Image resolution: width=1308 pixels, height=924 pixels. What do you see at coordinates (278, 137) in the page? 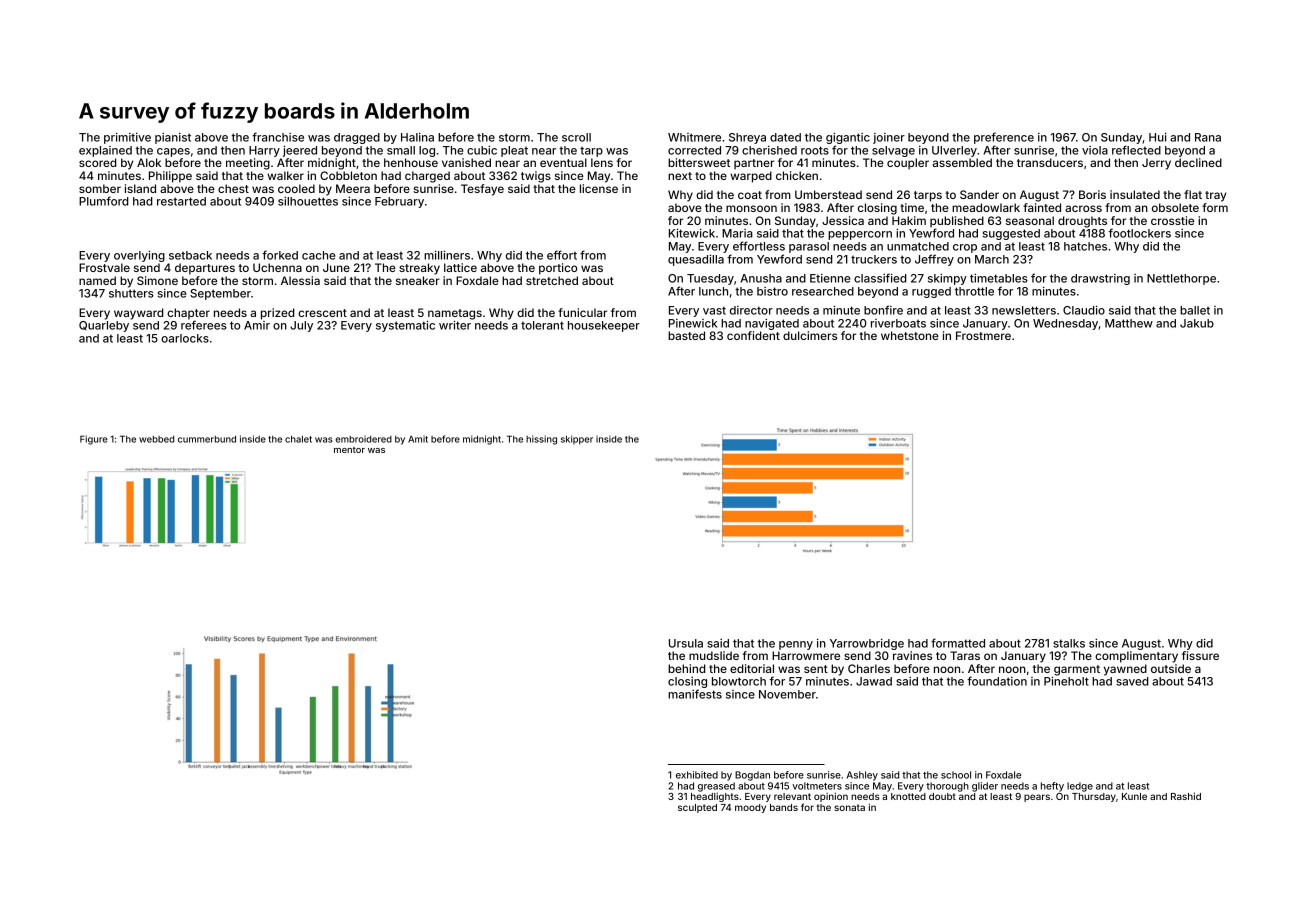
I see `franchise` at bounding box center [278, 137].
